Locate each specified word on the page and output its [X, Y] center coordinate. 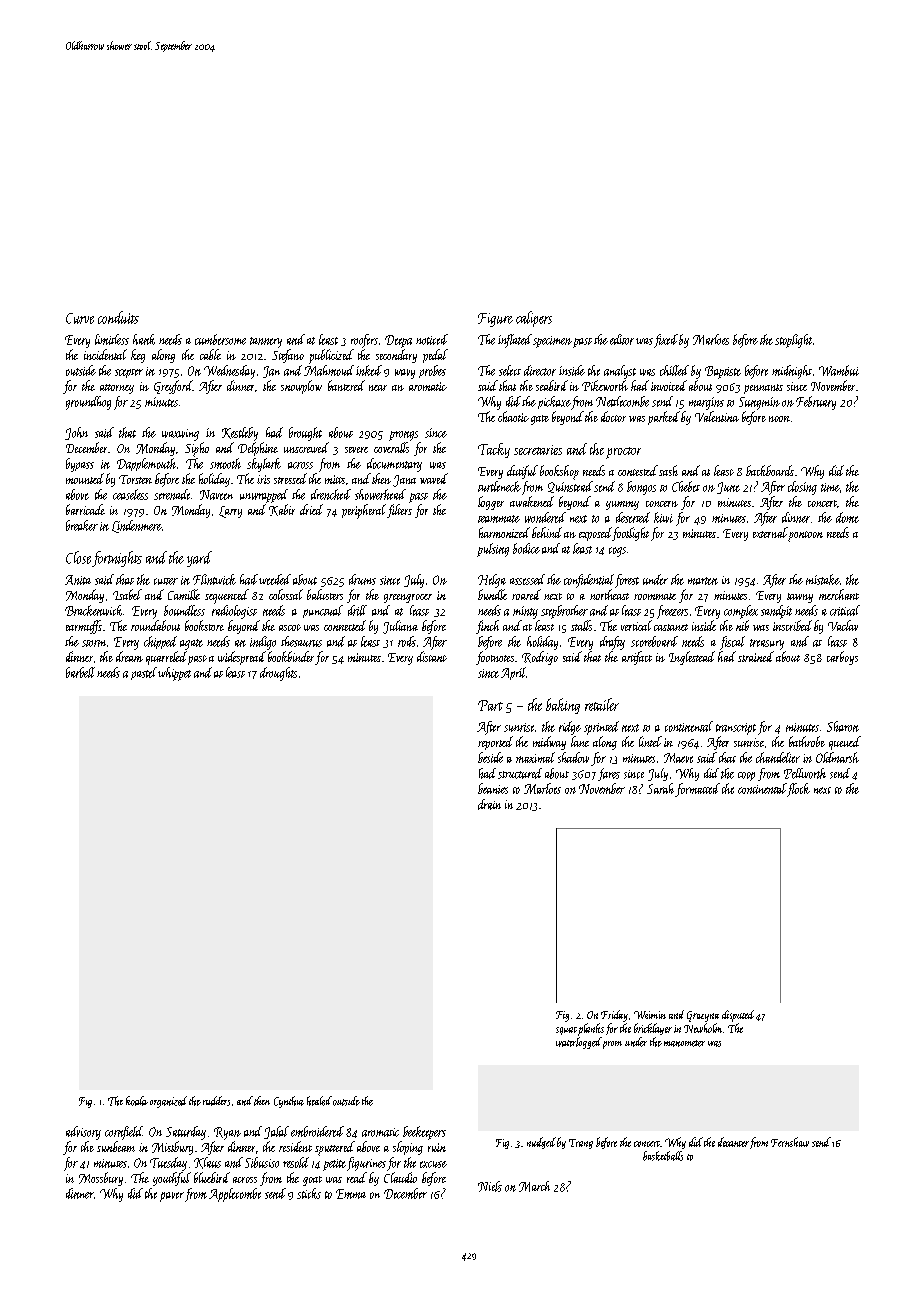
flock [798, 790]
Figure [495, 320]
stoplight [793, 341]
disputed [738, 1016]
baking [563, 706]
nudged [541, 1143]
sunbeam [116, 1146]
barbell [80, 672]
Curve [80, 318]
